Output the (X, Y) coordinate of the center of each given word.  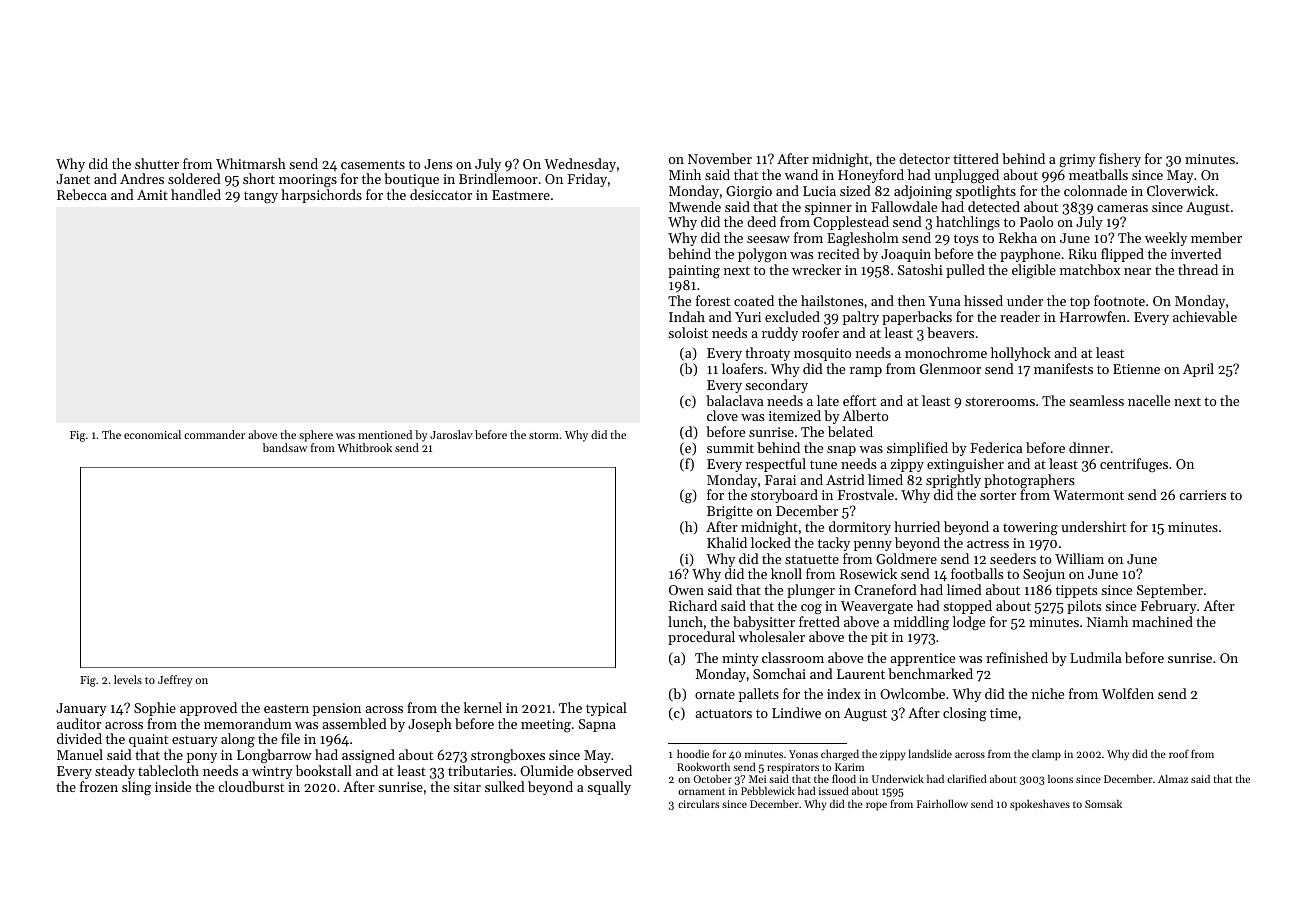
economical (152, 434)
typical (606, 709)
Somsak (1103, 803)
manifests (1063, 368)
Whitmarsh (251, 163)
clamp (1046, 755)
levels (128, 679)
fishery (1120, 160)
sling (136, 788)
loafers (742, 368)
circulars (699, 803)
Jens (438, 164)
